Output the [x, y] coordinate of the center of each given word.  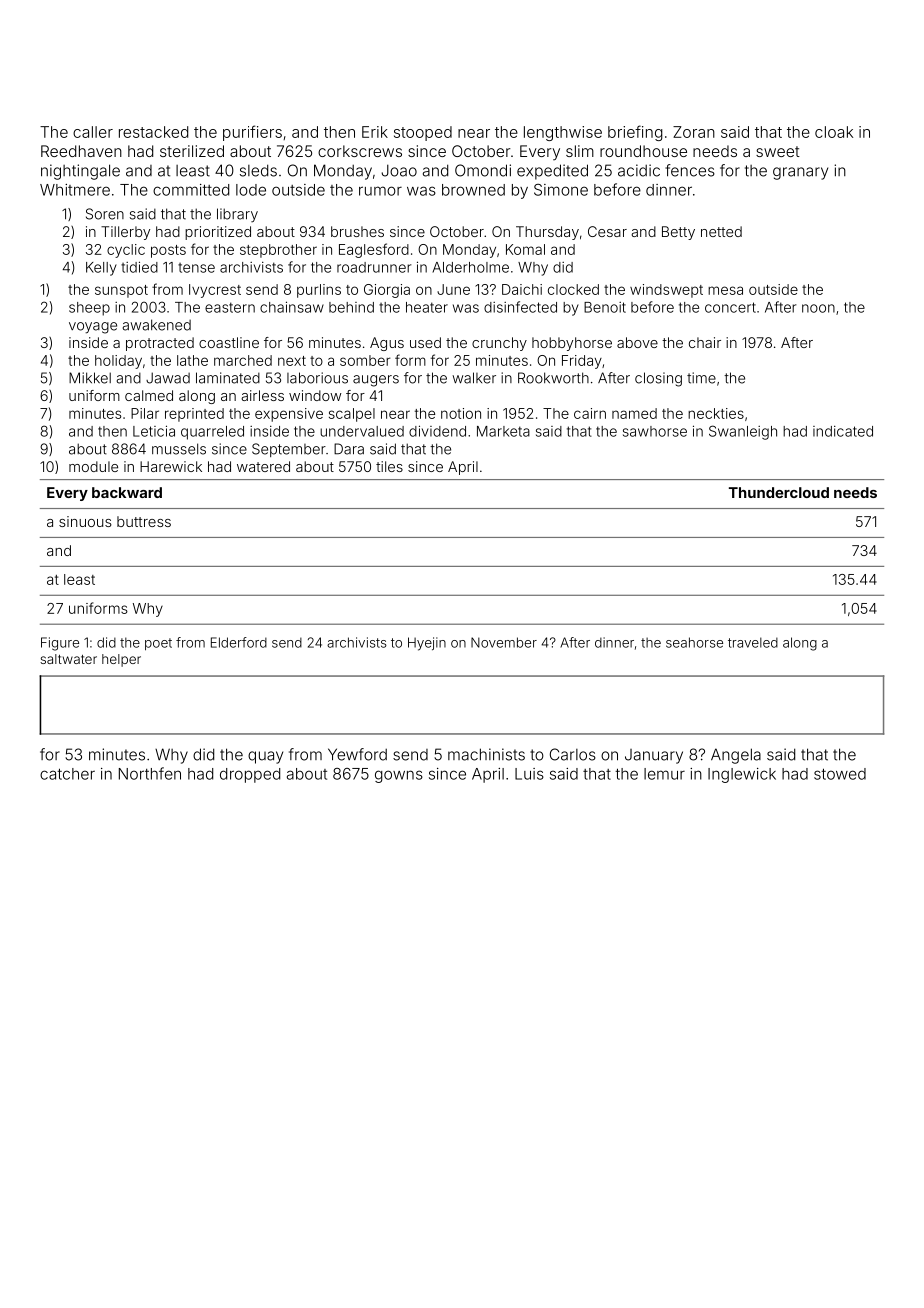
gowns [399, 776]
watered [263, 466]
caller [93, 132]
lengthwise [563, 133]
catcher [67, 774]
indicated [843, 431]
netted [721, 231]
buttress [144, 521]
